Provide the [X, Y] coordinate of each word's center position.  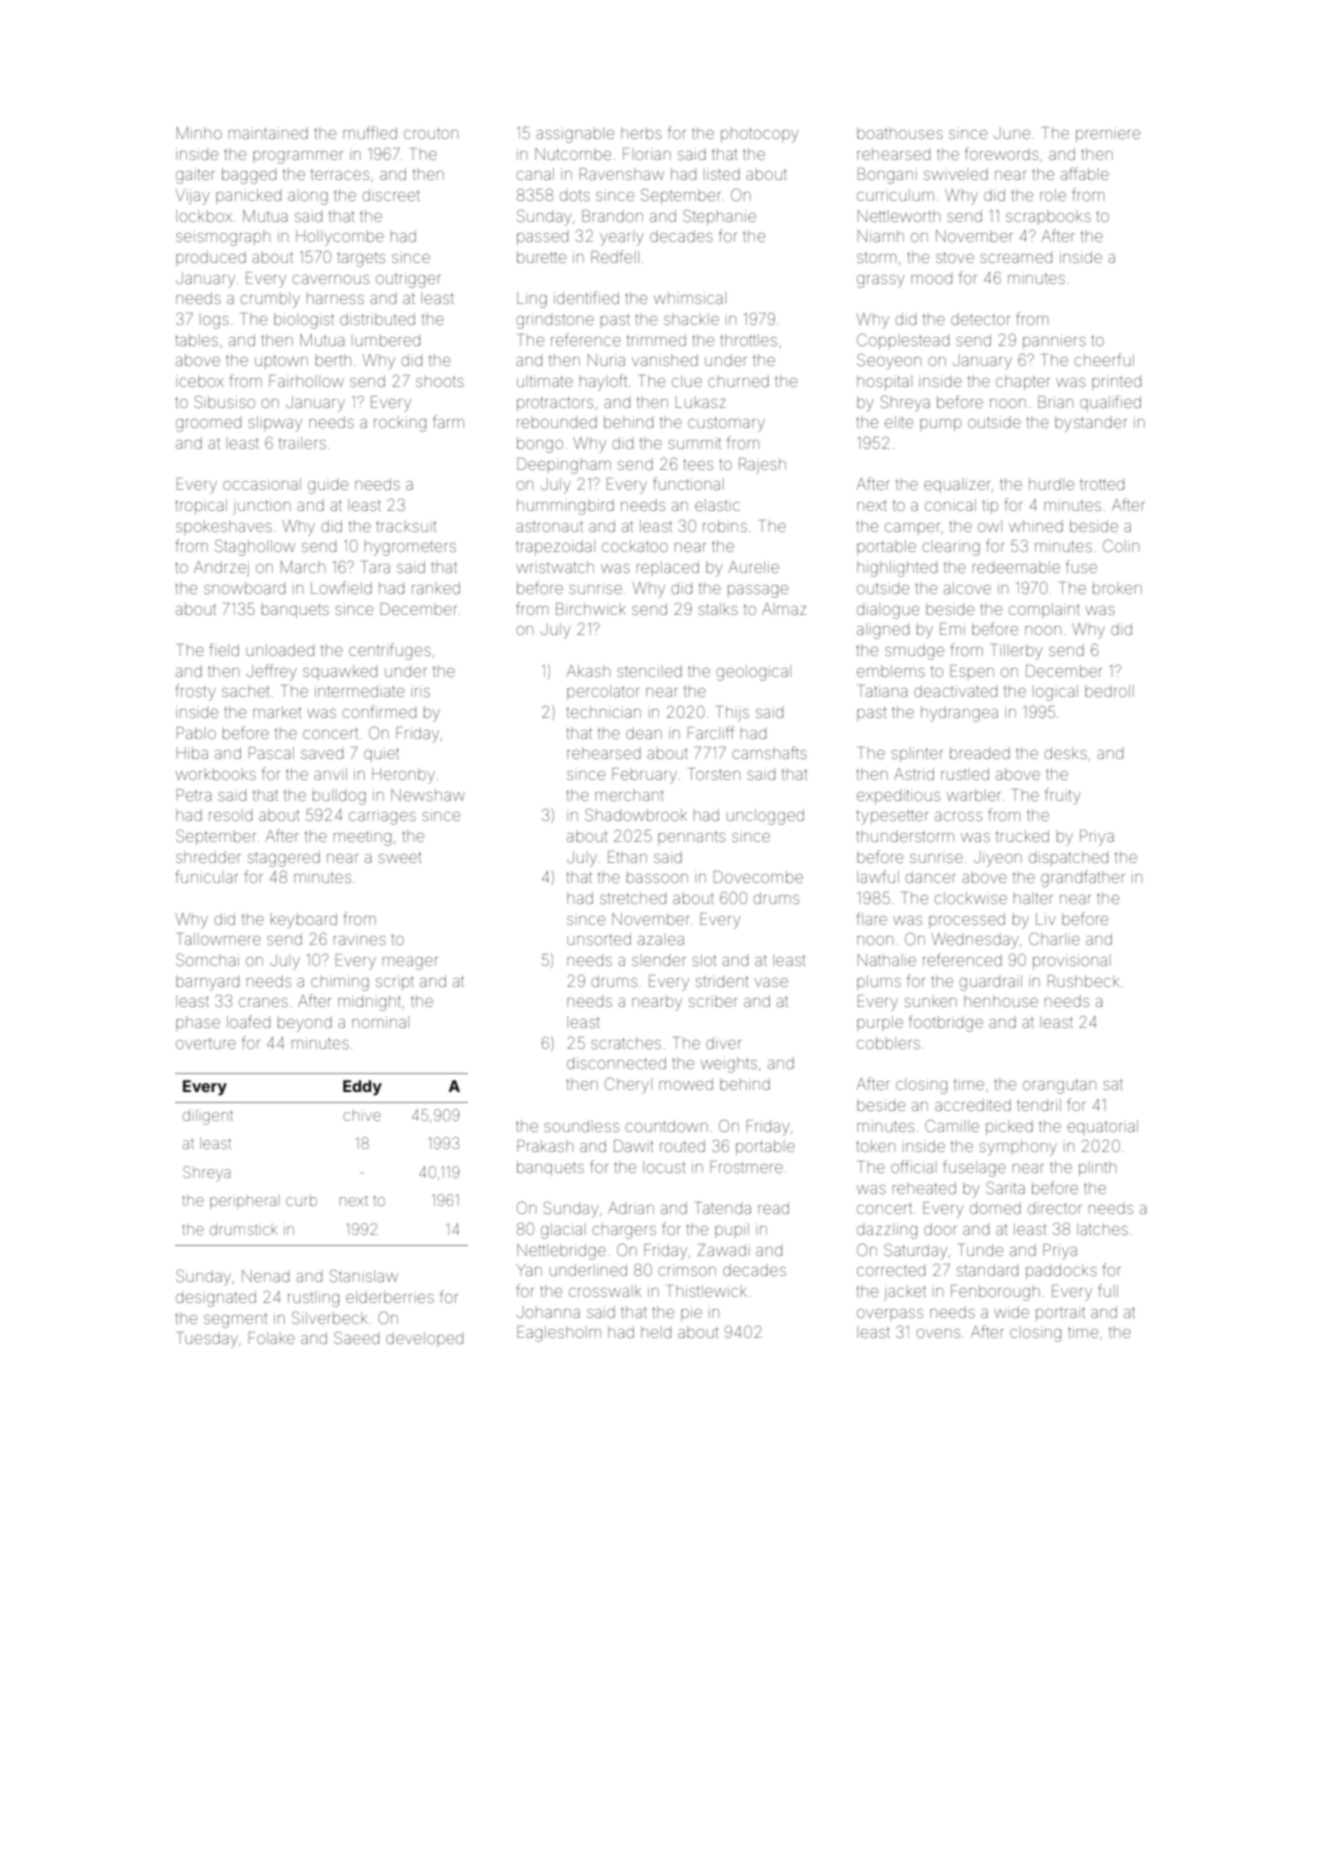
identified [586, 297]
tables [196, 340]
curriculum [895, 195]
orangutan [1059, 1086]
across [958, 816]
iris [420, 691]
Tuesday [207, 1340]
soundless [581, 1126]
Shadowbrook [636, 814]
